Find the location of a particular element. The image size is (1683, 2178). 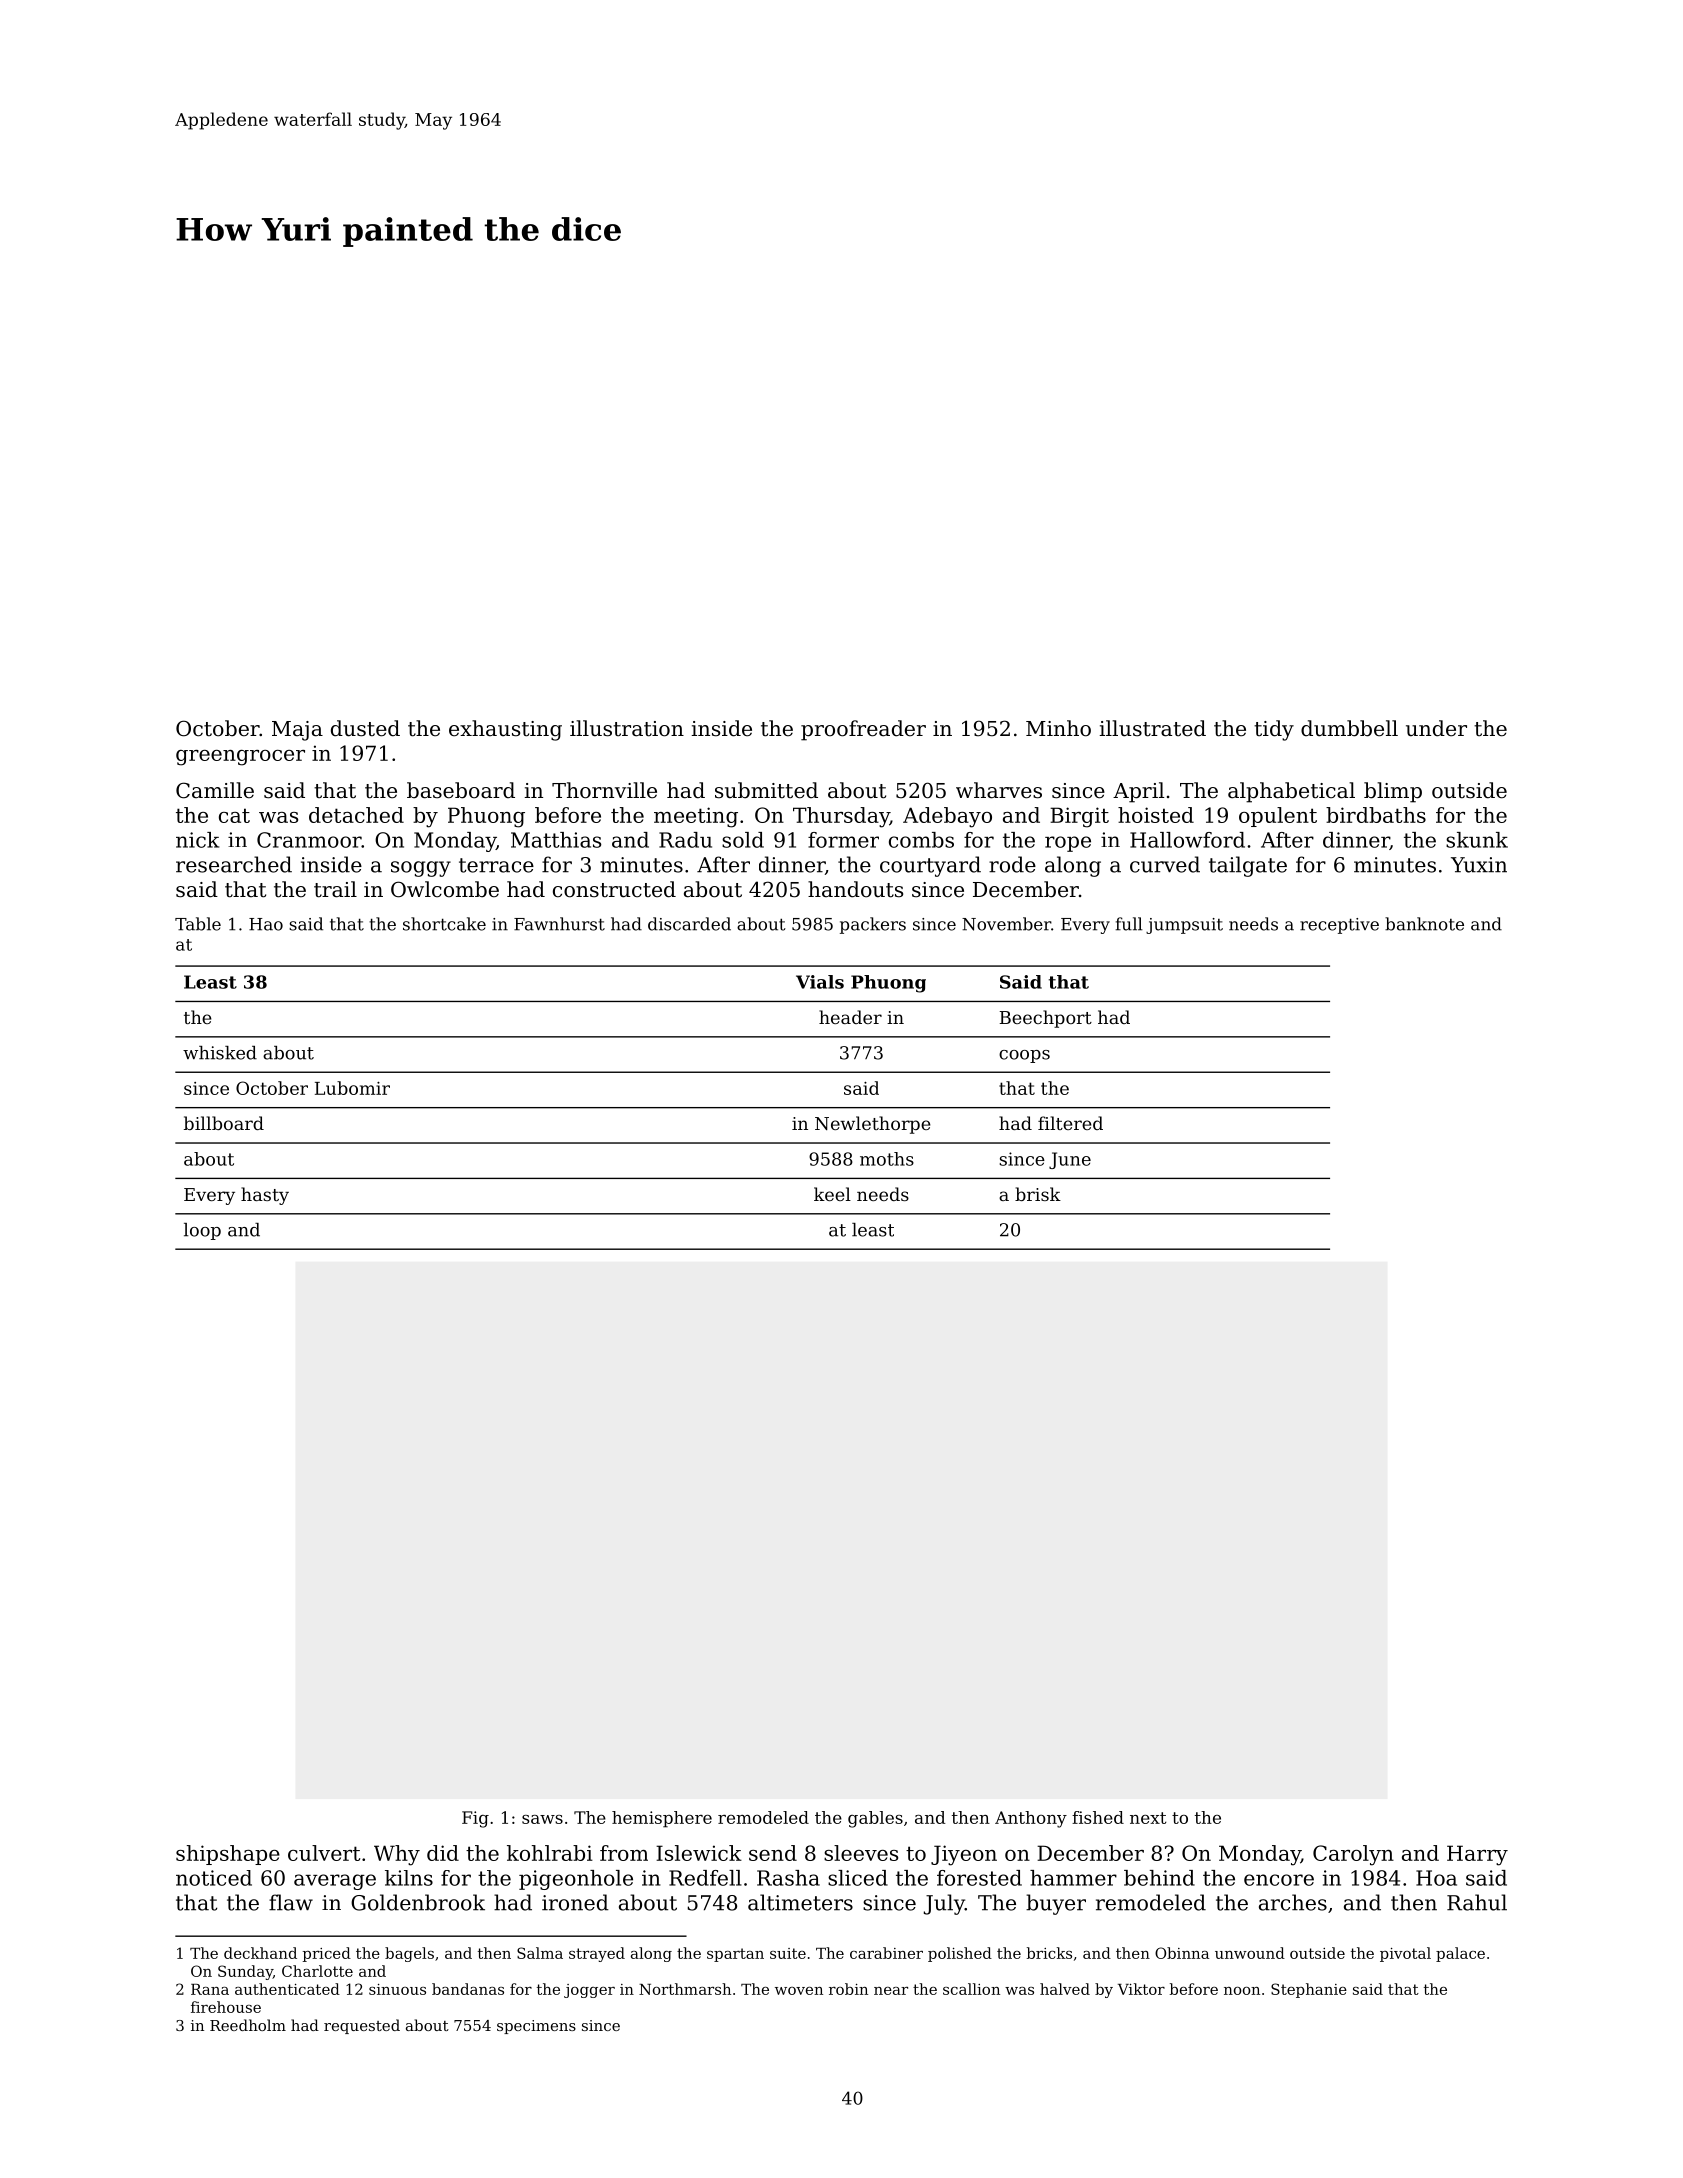

Harry is located at coordinates (1477, 1855).
